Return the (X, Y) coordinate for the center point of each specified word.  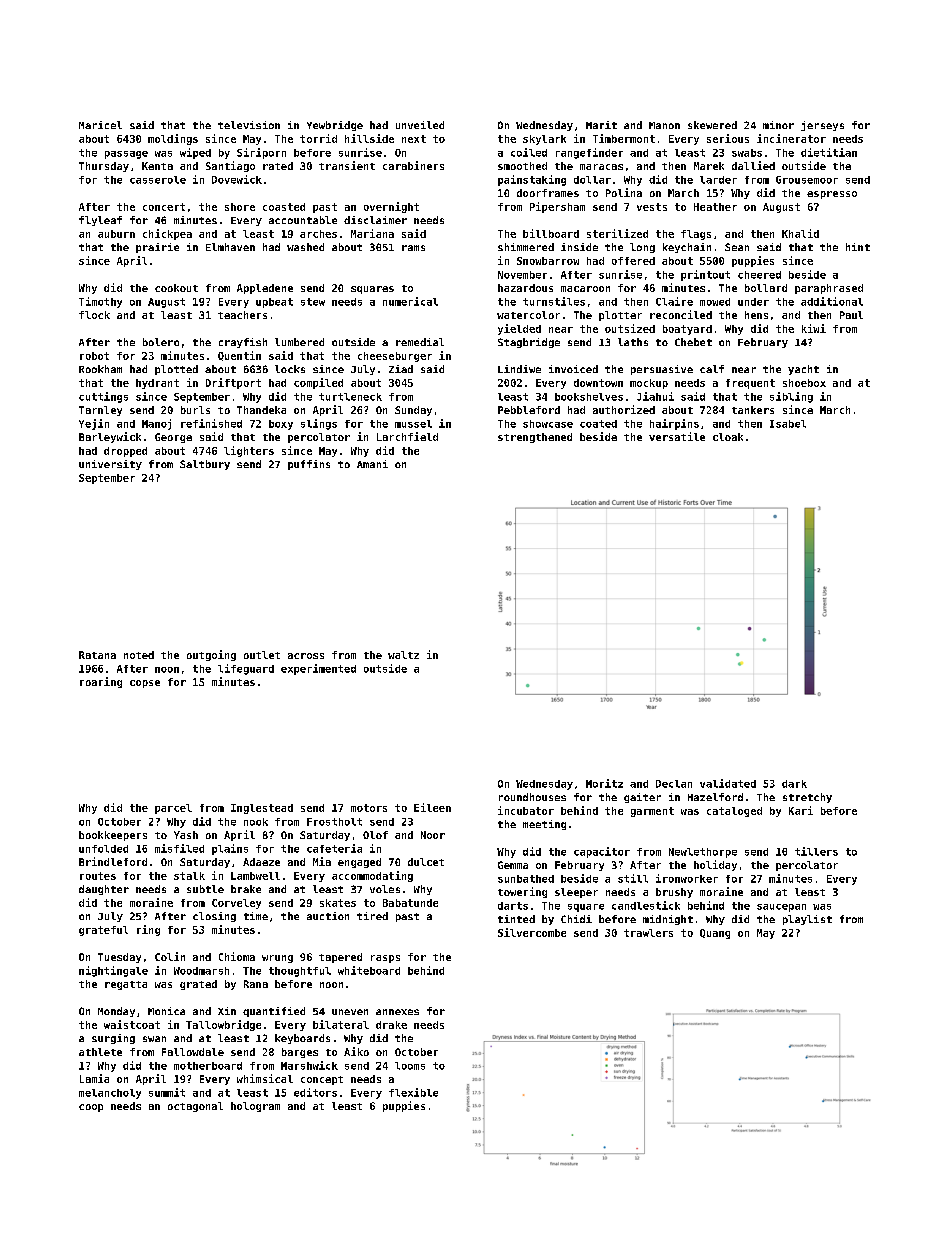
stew (313, 302)
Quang (715, 934)
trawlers (648, 933)
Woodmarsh (201, 971)
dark (794, 784)
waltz (403, 655)
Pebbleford (529, 410)
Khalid (800, 233)
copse (145, 684)
